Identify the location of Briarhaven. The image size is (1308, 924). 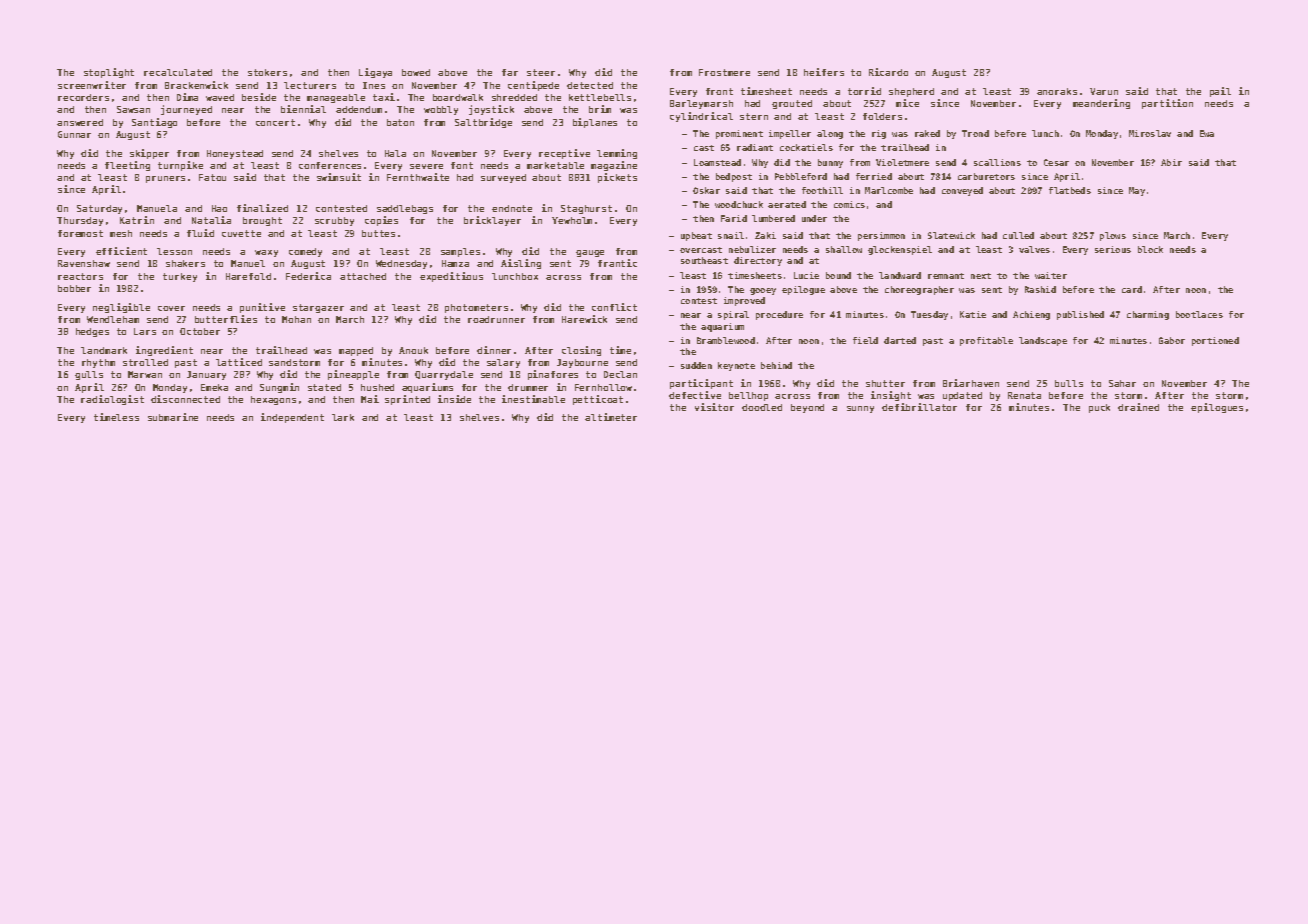
(971, 383).
